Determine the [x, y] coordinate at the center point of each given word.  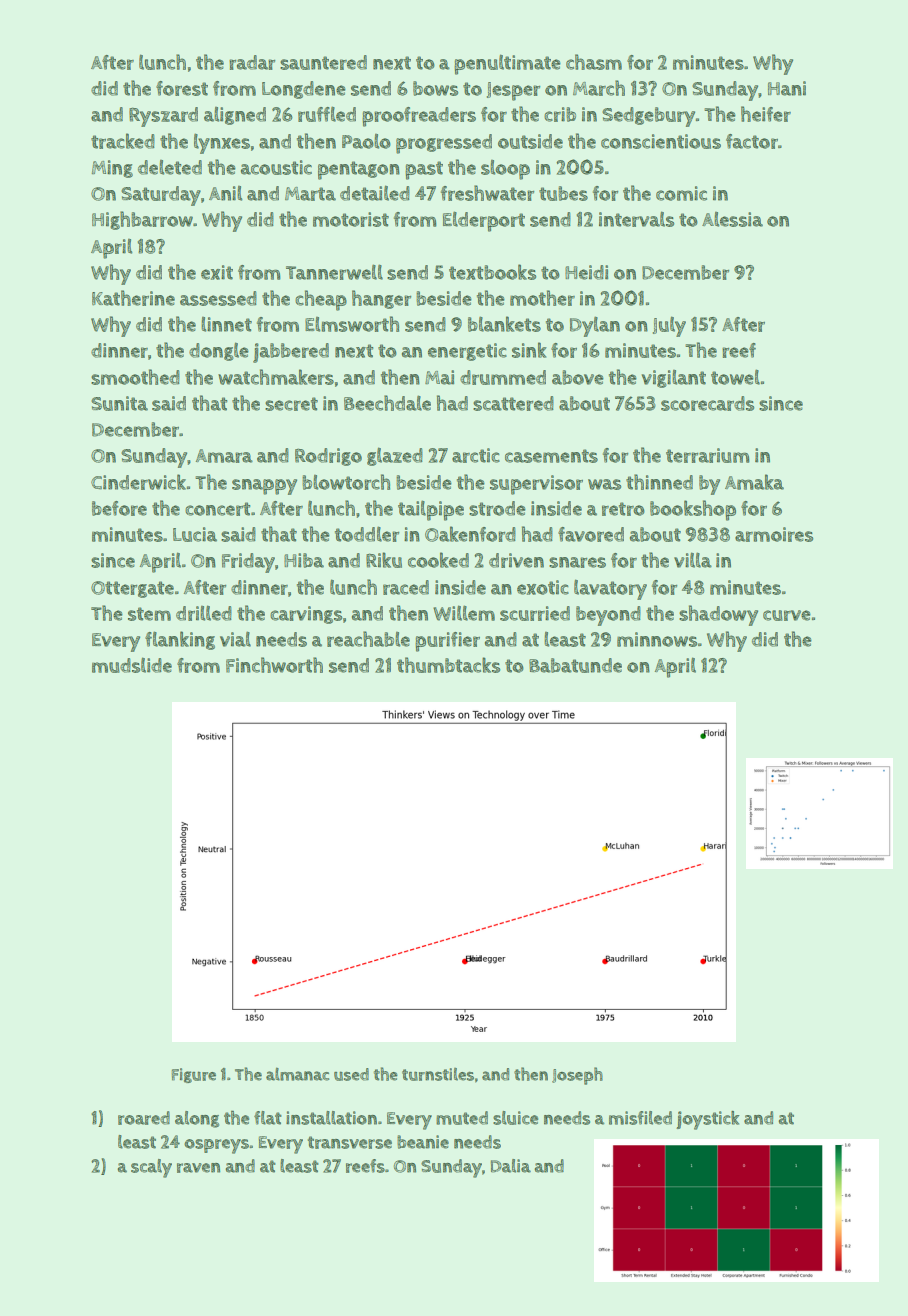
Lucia [195, 534]
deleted [170, 167]
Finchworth [274, 665]
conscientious [661, 141]
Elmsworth [352, 324]
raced [406, 587]
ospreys [216, 1146]
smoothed [135, 377]
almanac [297, 1074]
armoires [774, 534]
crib [560, 114]
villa [693, 560]
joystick [708, 1120]
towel [735, 377]
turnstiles [438, 1074]
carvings [306, 615]
